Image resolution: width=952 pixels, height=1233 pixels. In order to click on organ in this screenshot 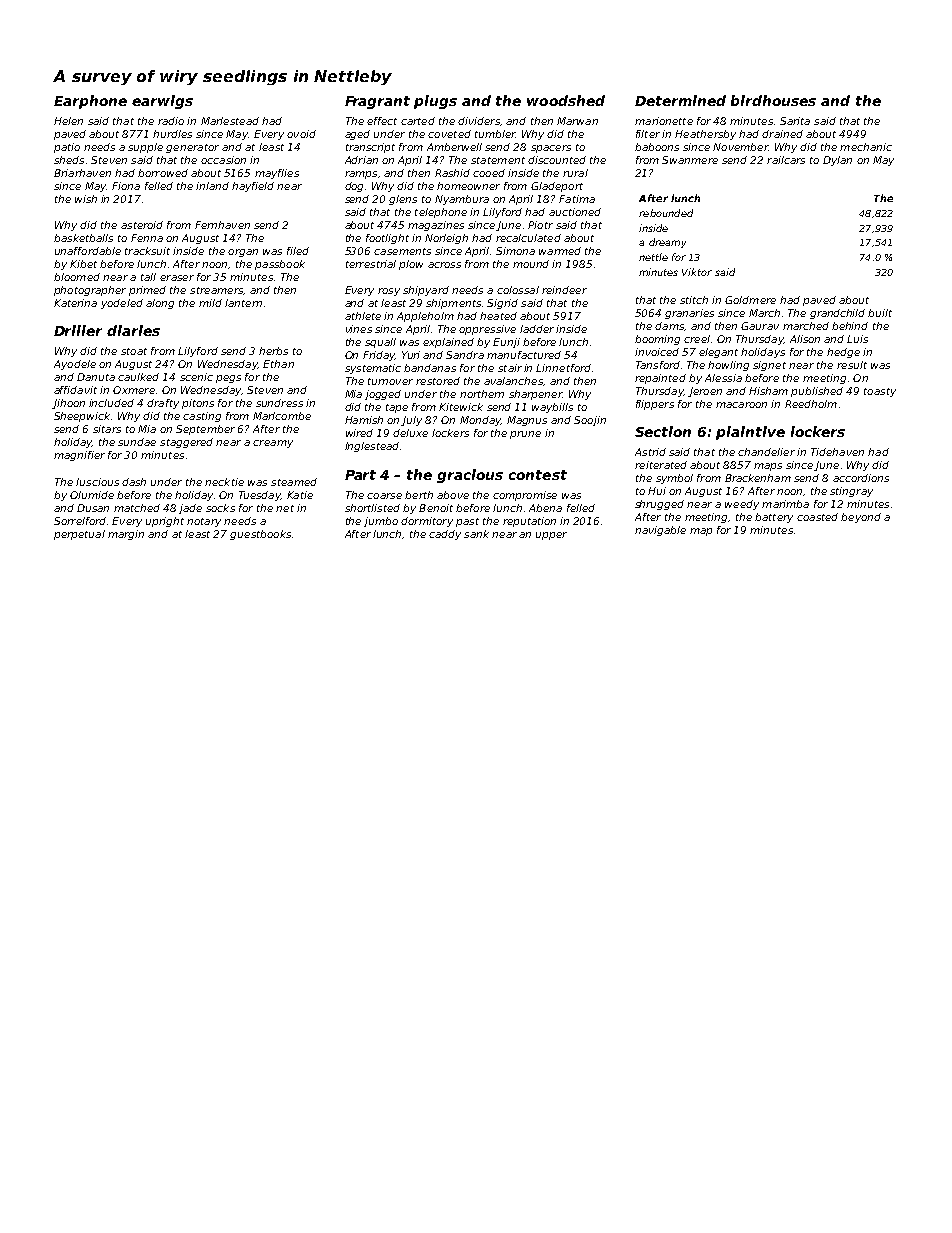, I will do `click(243, 253)`.
